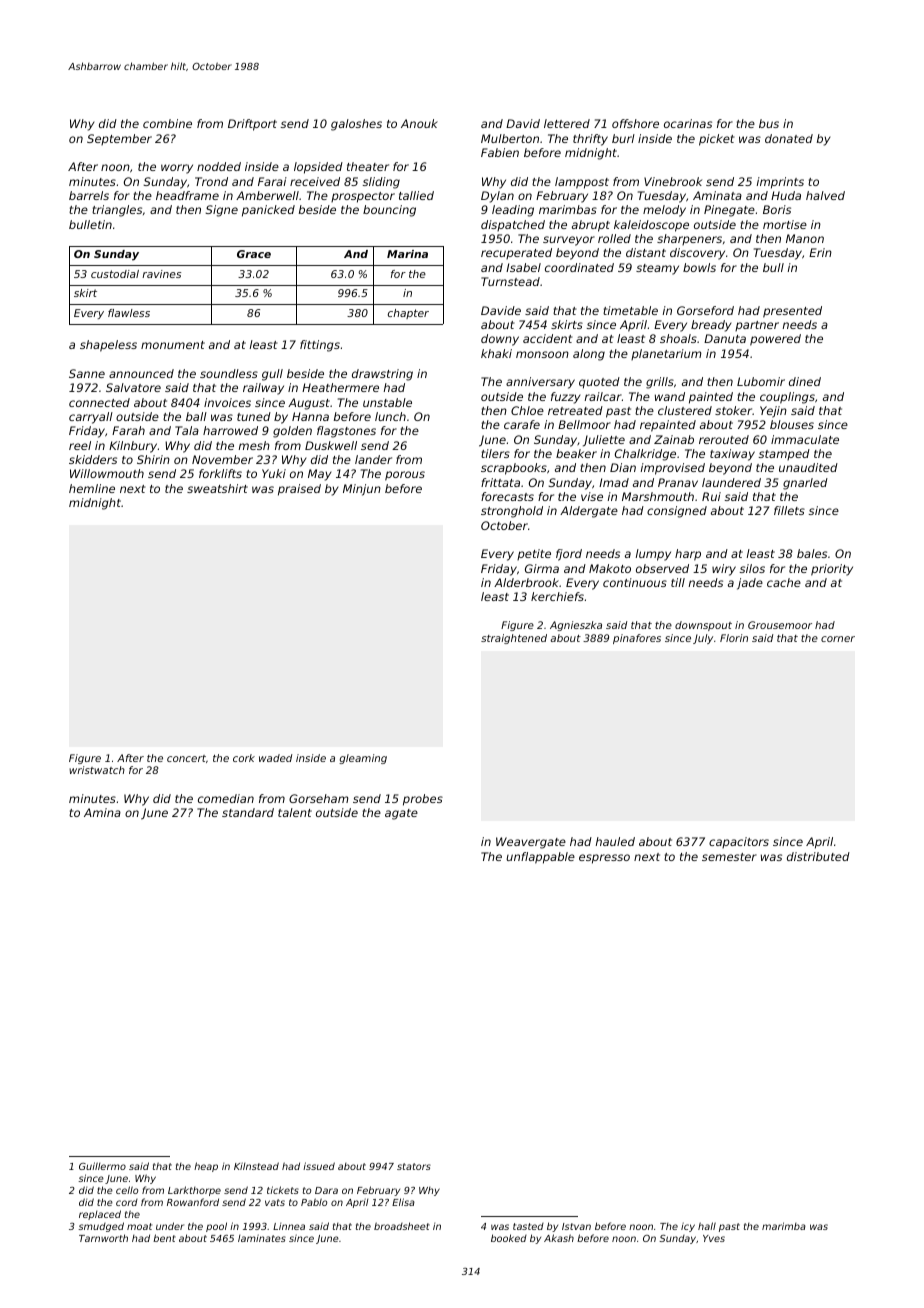  What do you see at coordinates (127, 1202) in the screenshot?
I see `cord` at bounding box center [127, 1202].
